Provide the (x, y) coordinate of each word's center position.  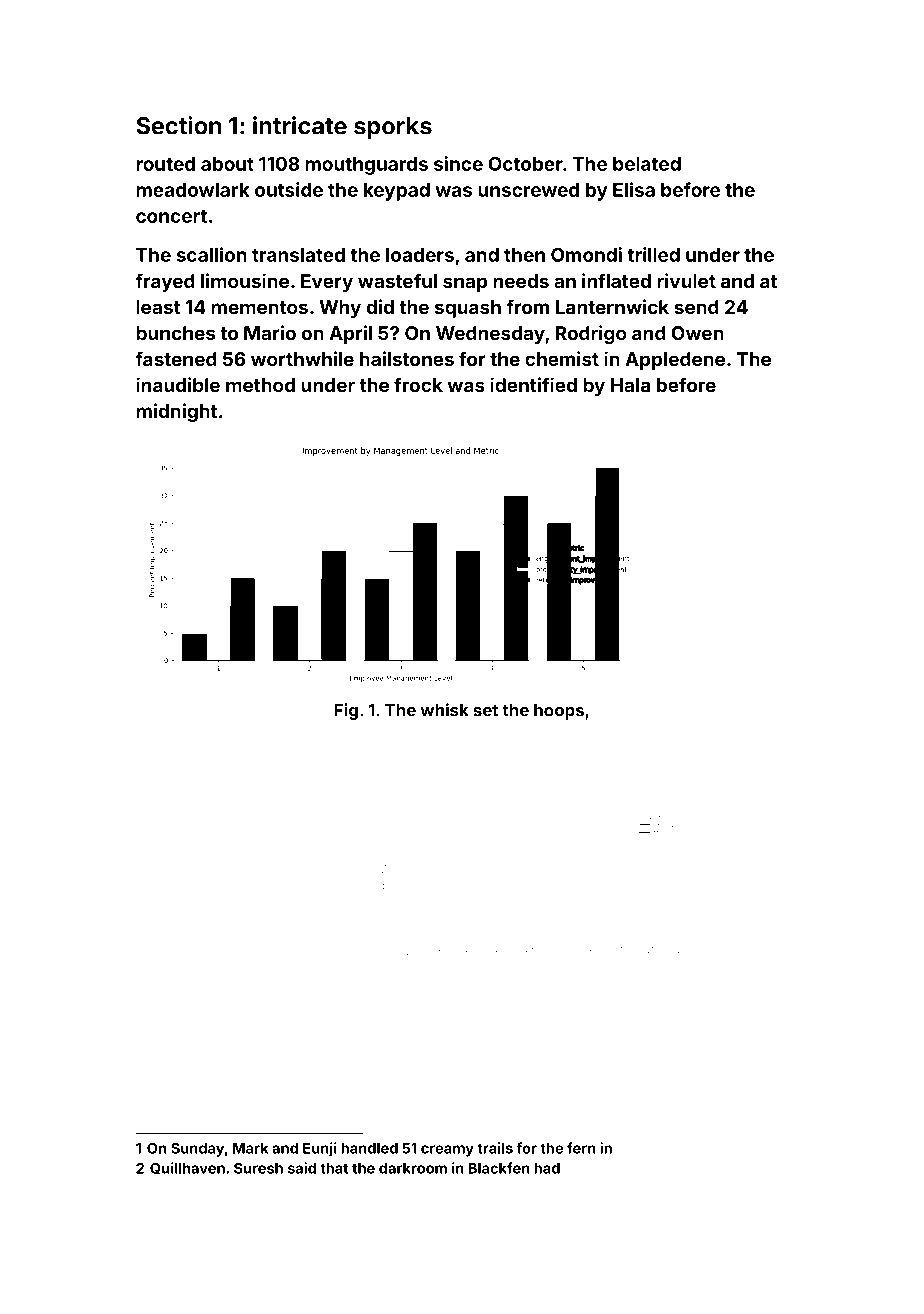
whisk (444, 710)
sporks (393, 128)
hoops (559, 712)
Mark (250, 1148)
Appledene (675, 361)
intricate (300, 125)
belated (647, 164)
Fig (346, 711)
